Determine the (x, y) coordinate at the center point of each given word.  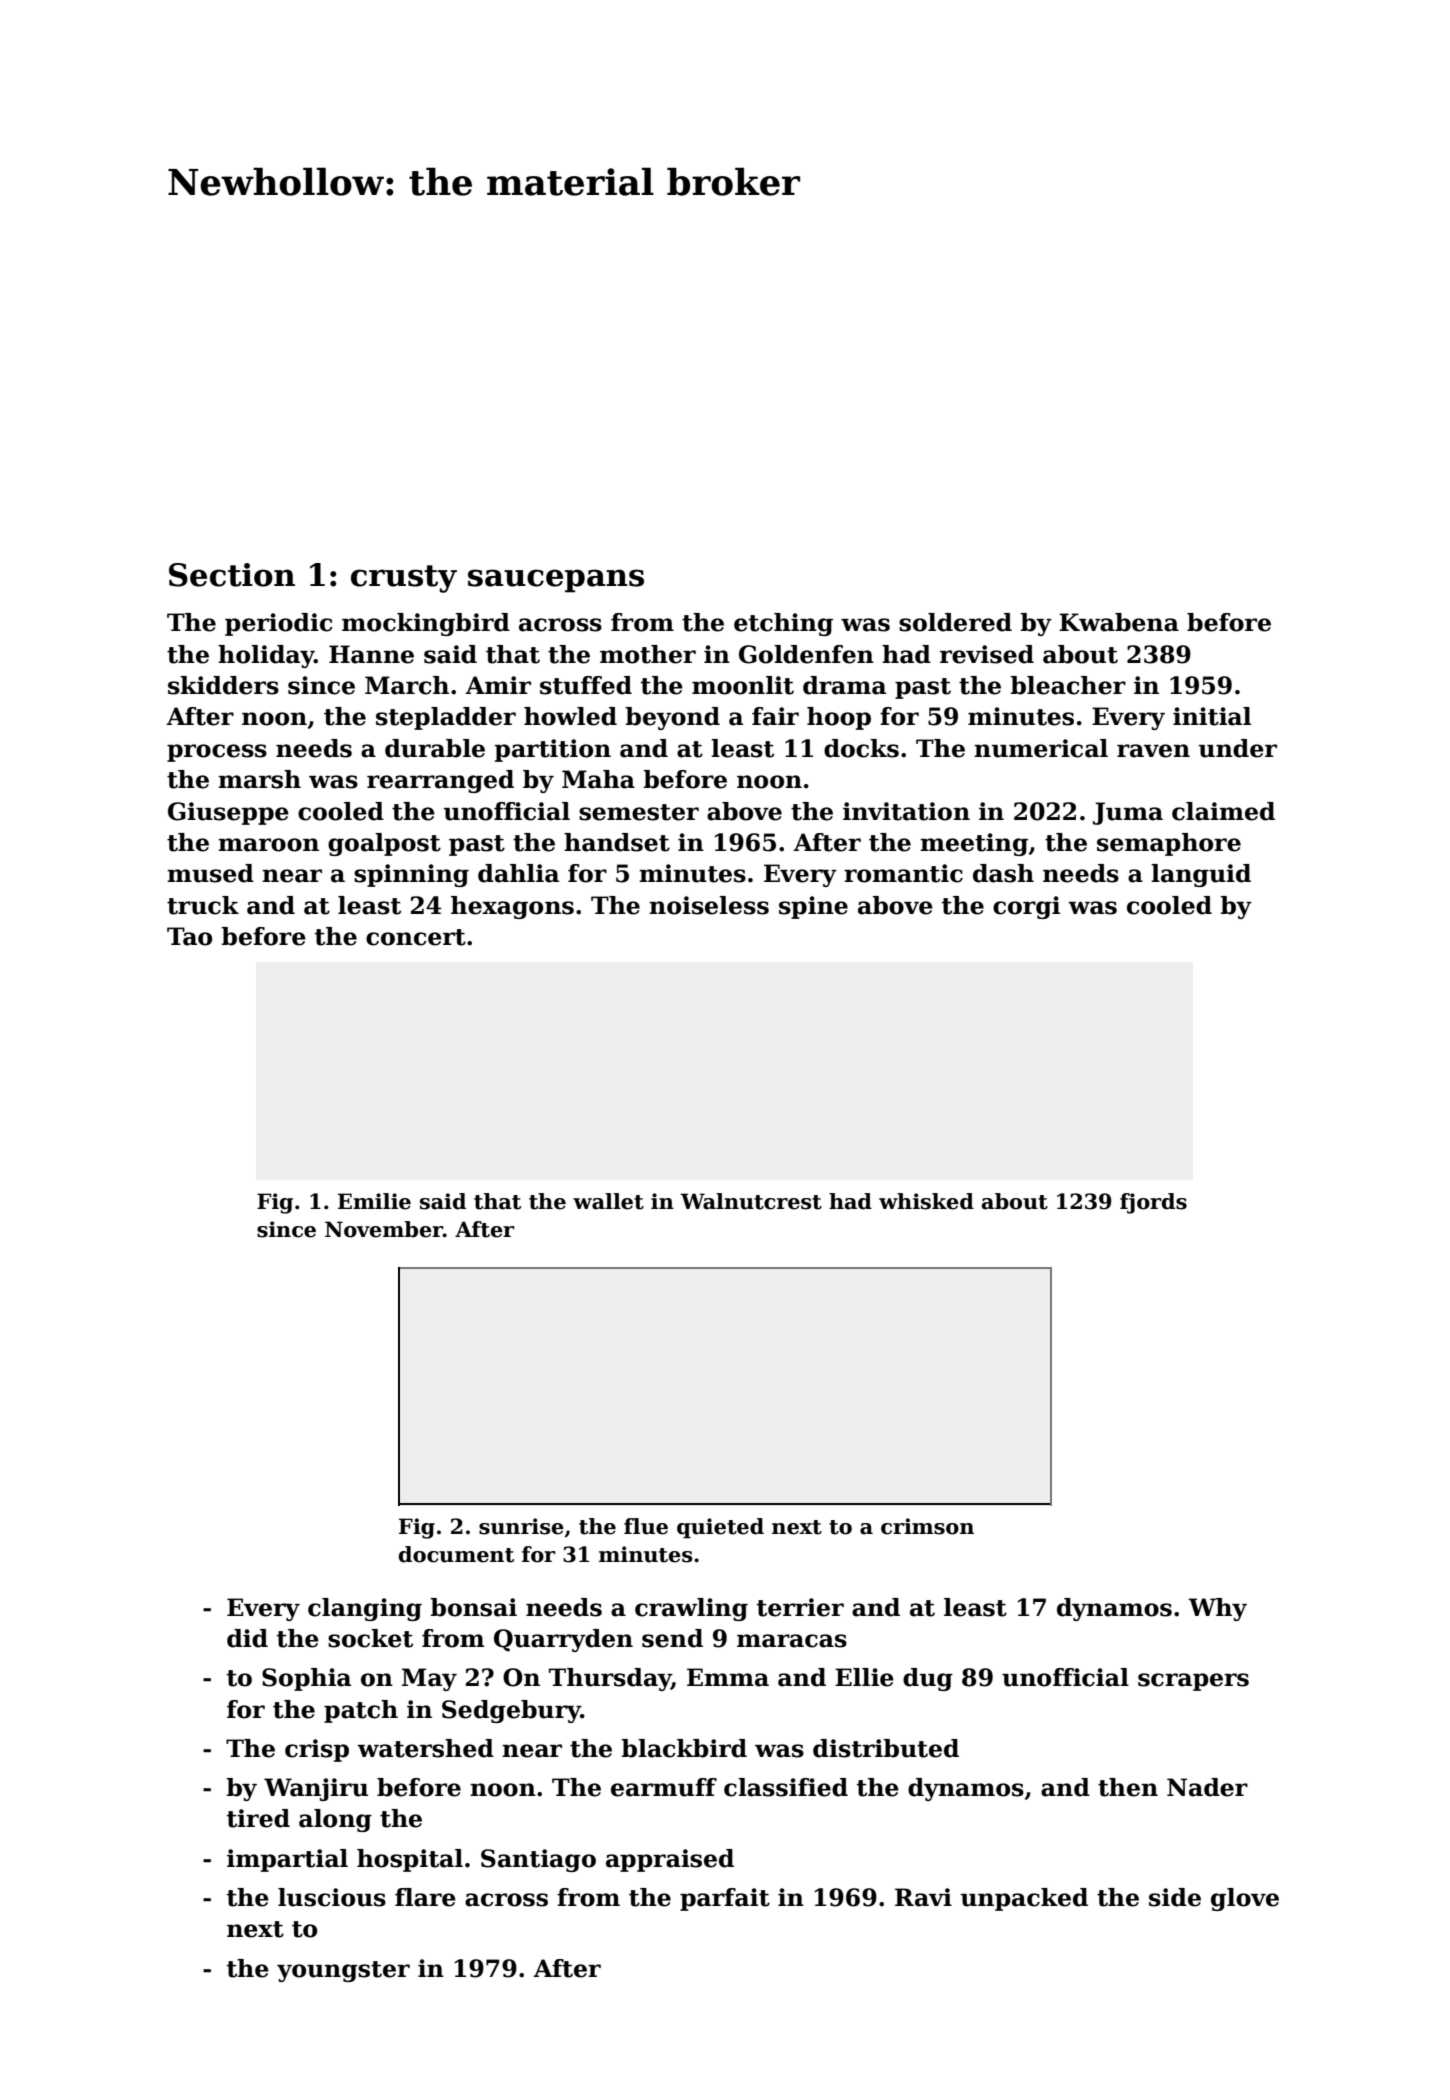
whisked (926, 1201)
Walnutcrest (751, 1201)
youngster (343, 1971)
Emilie (374, 1201)
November (384, 1229)
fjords (1153, 1203)
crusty (404, 579)
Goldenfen (806, 654)
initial (1212, 716)
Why (1217, 1609)
